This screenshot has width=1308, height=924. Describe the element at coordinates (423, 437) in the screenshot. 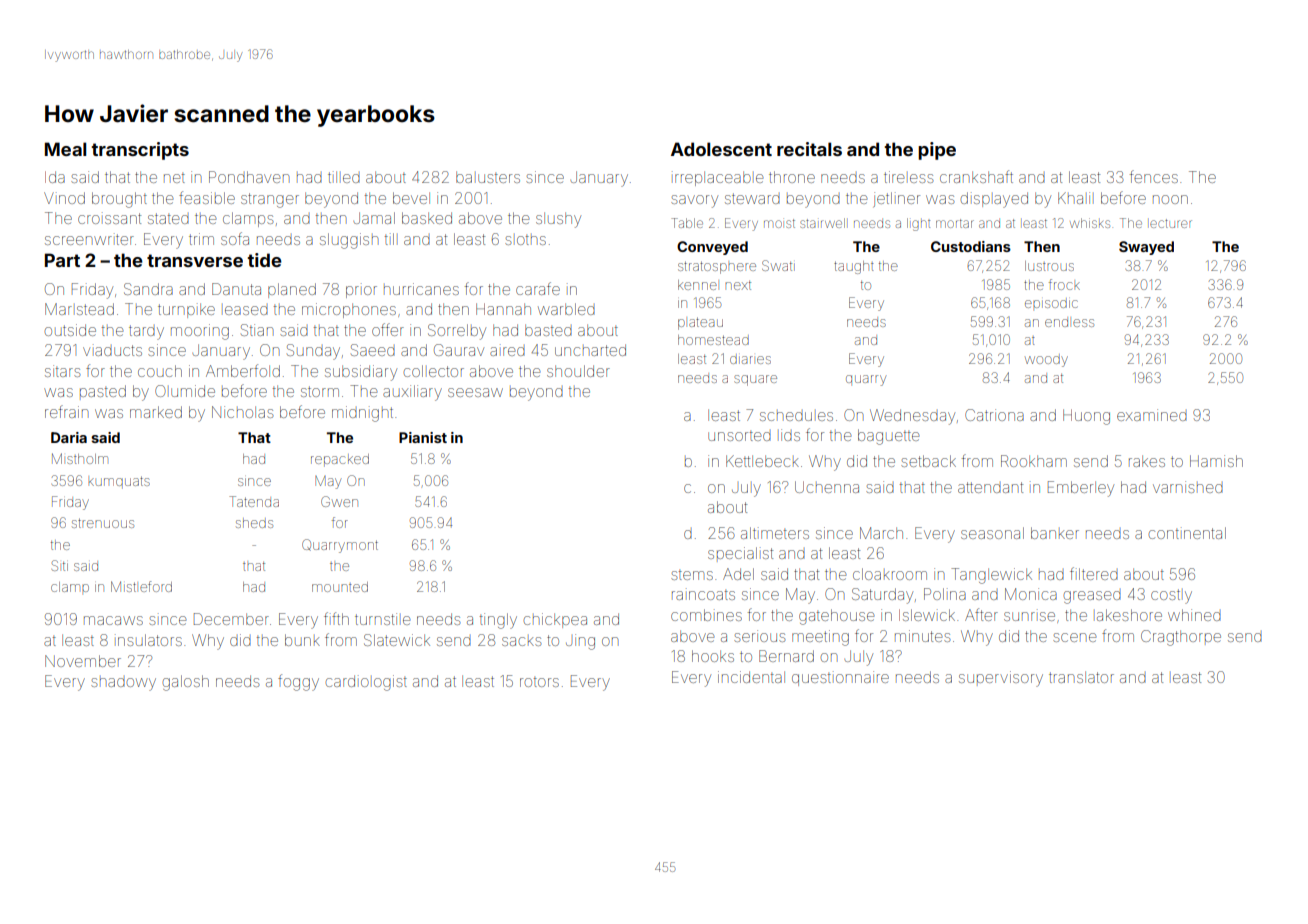

I see `Pianist` at that location.
